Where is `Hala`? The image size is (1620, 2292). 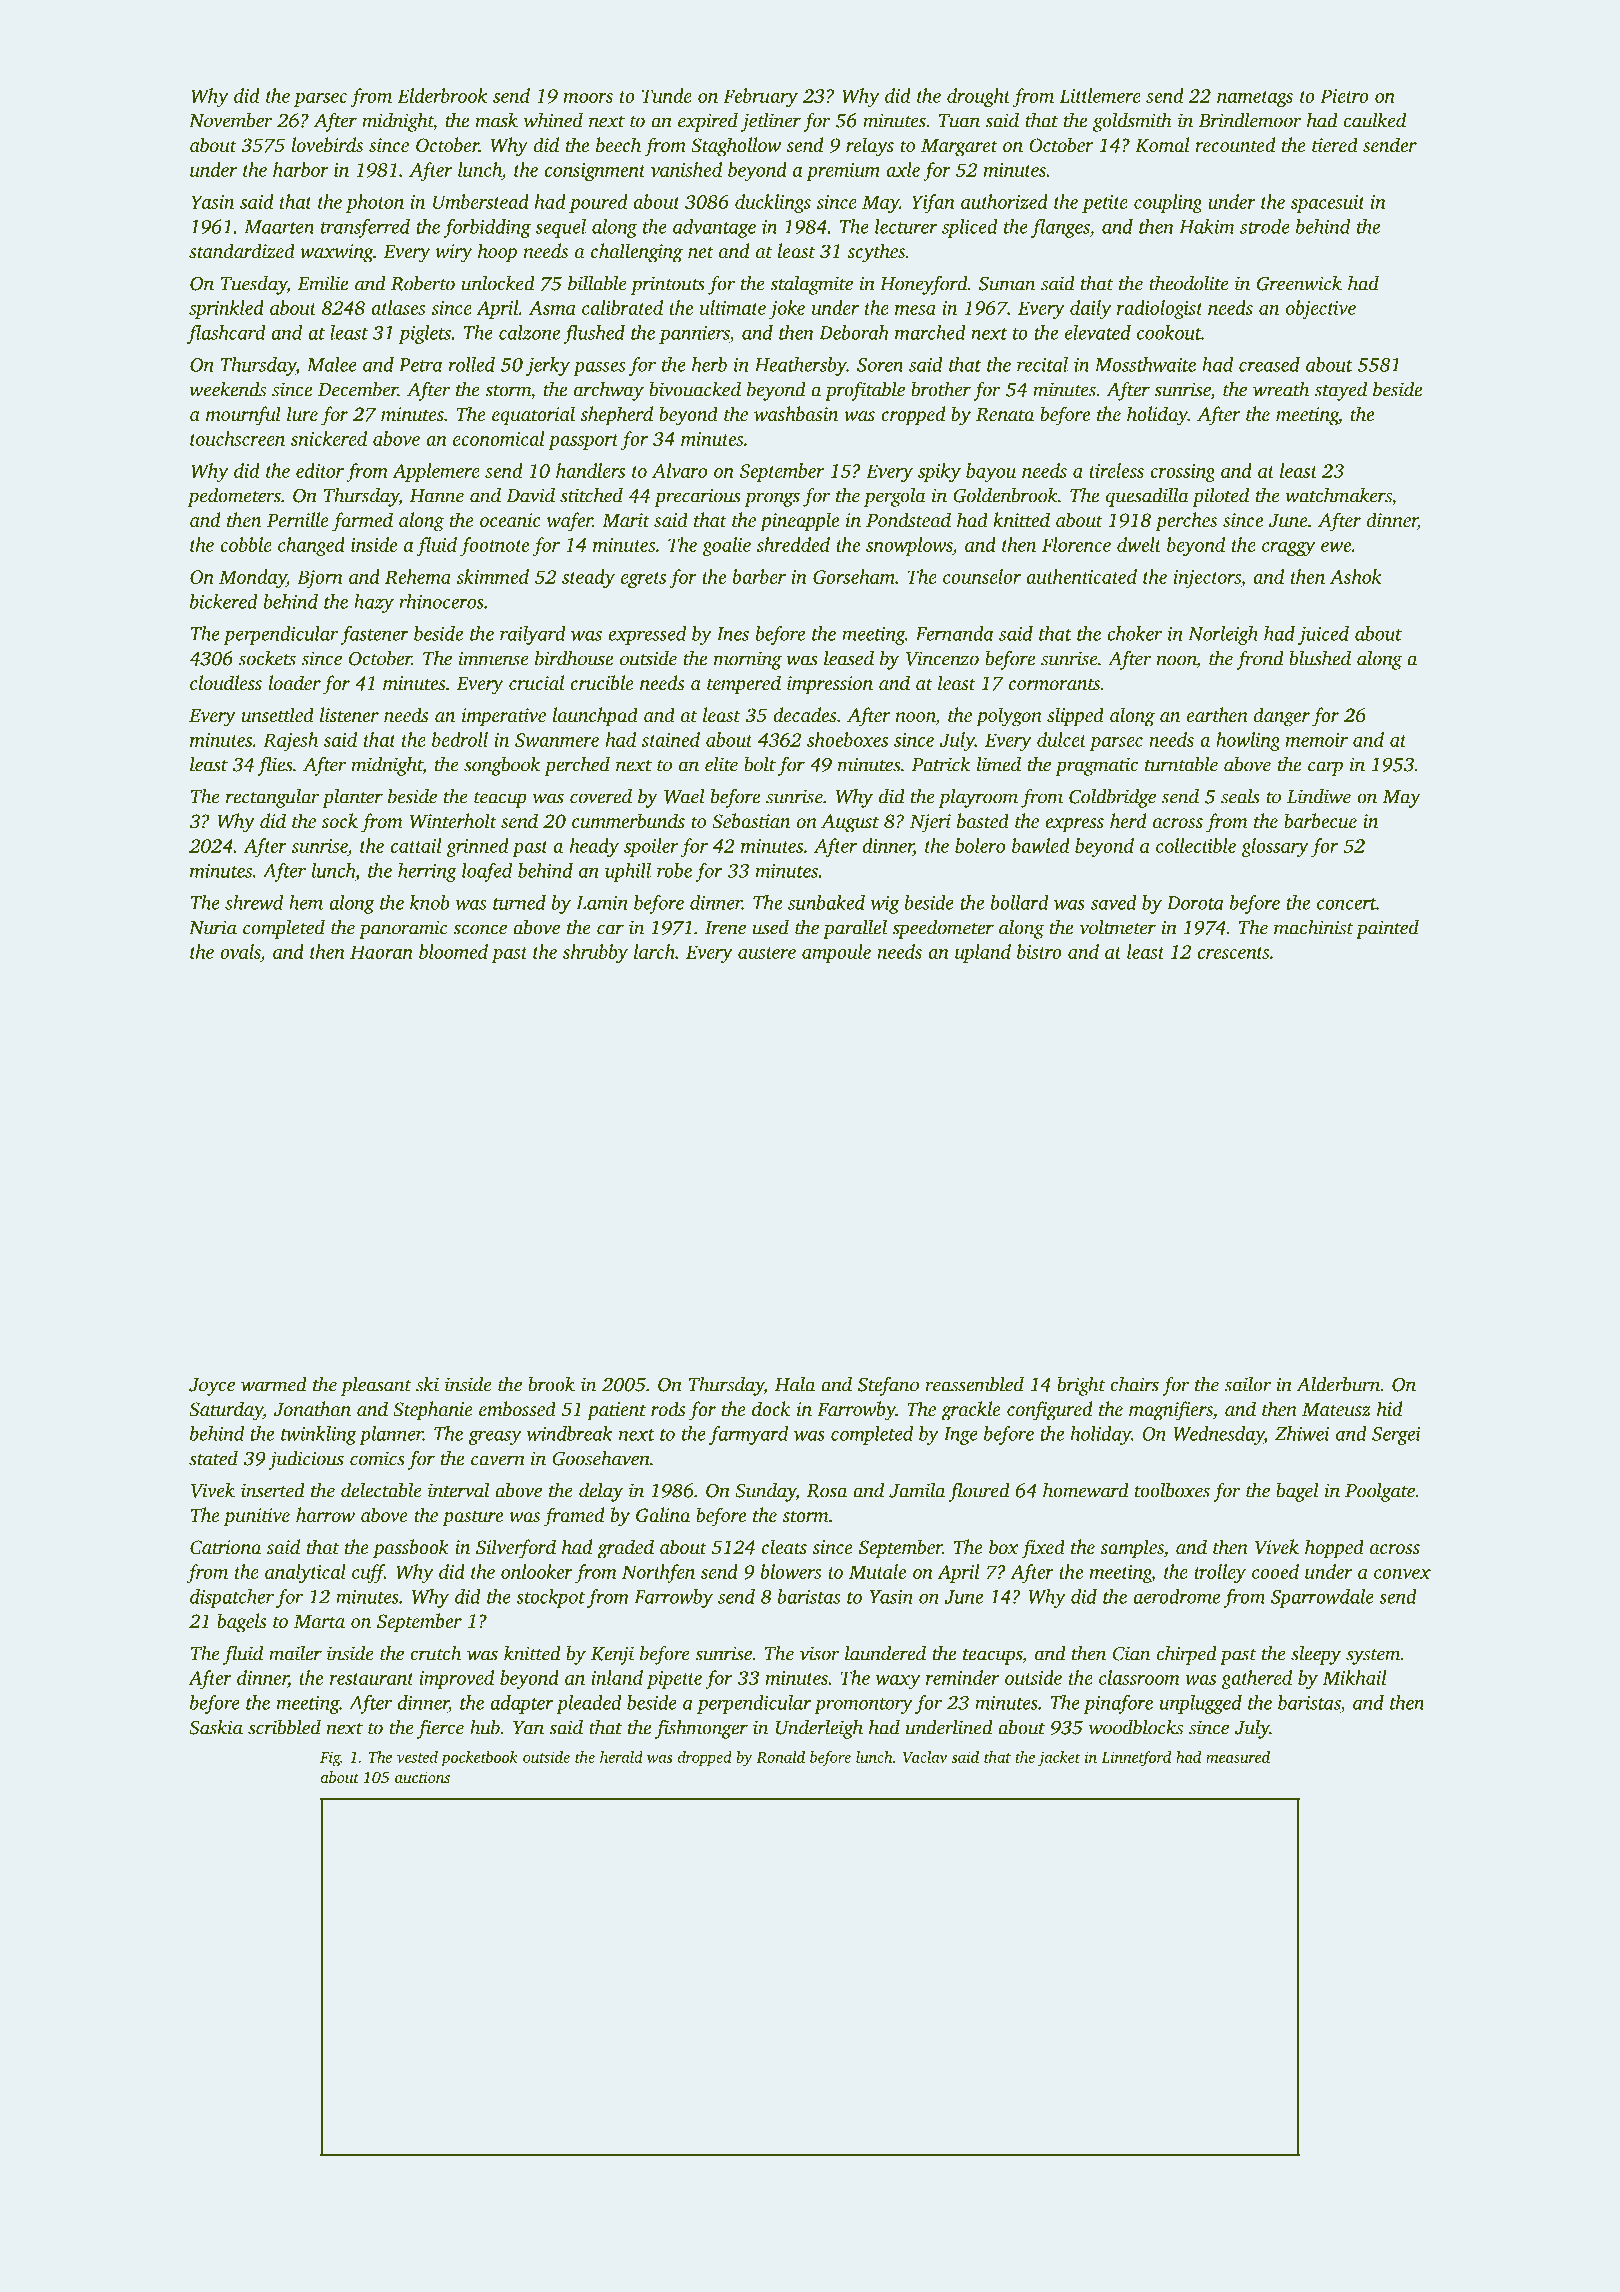
Hala is located at coordinates (795, 1384).
